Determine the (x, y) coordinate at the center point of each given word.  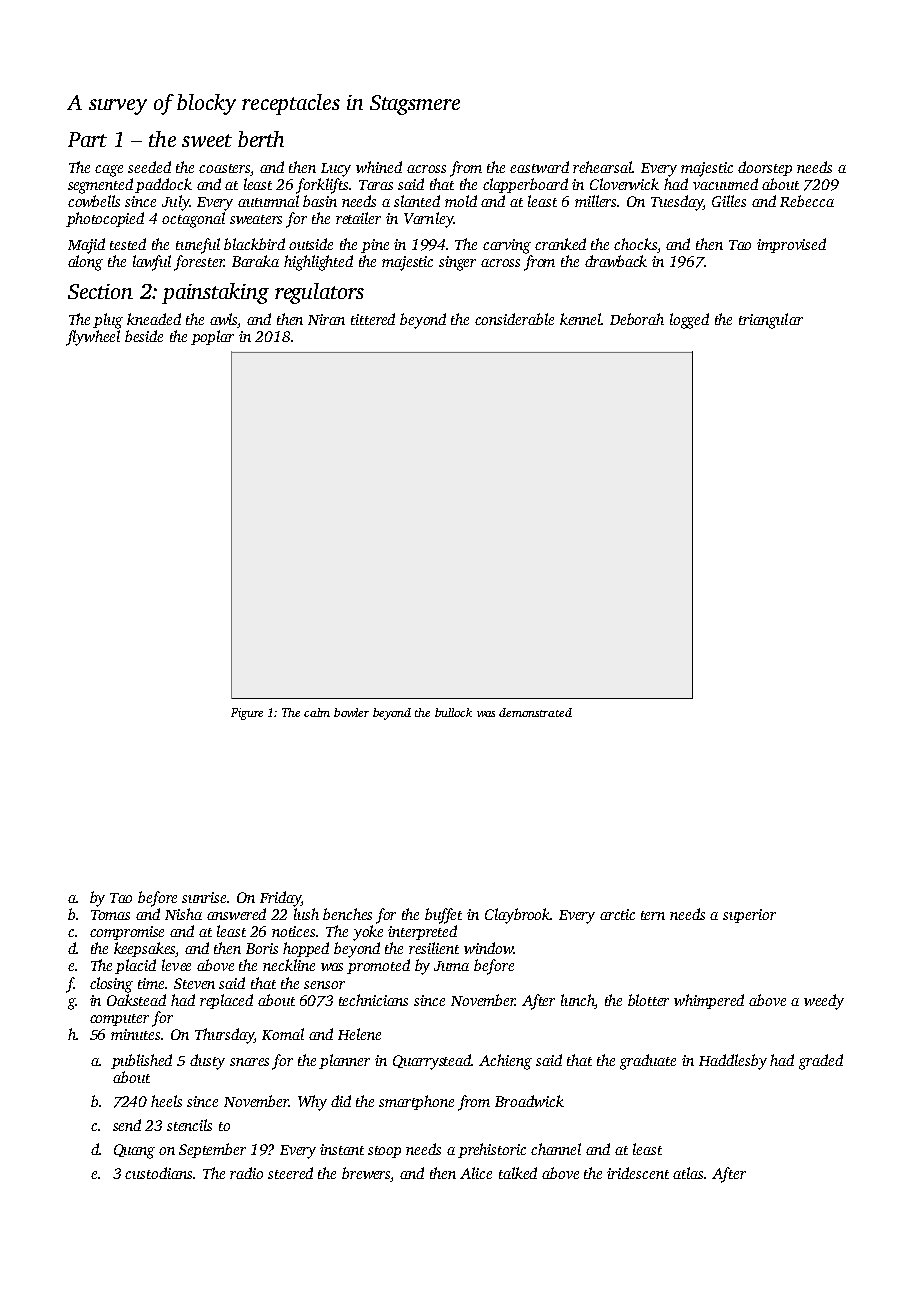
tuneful (198, 246)
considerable (514, 319)
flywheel (93, 338)
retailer (358, 218)
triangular (771, 321)
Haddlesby (733, 1062)
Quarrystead (432, 1062)
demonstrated (535, 712)
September (212, 1150)
